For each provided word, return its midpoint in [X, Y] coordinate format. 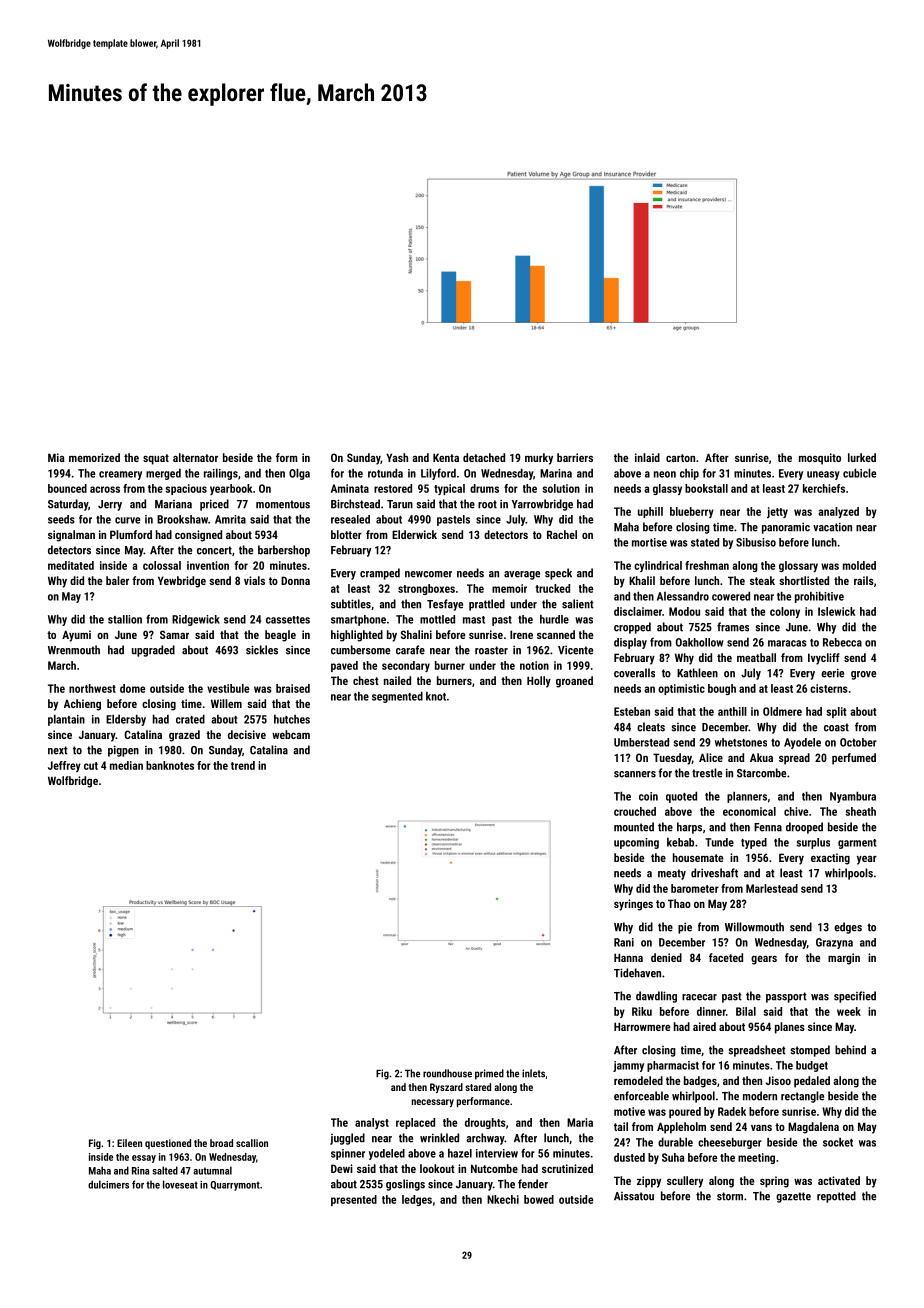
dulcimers [108, 1184]
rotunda [385, 473]
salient [578, 604]
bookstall [706, 488]
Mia [56, 457]
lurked [862, 457]
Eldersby [126, 720]
